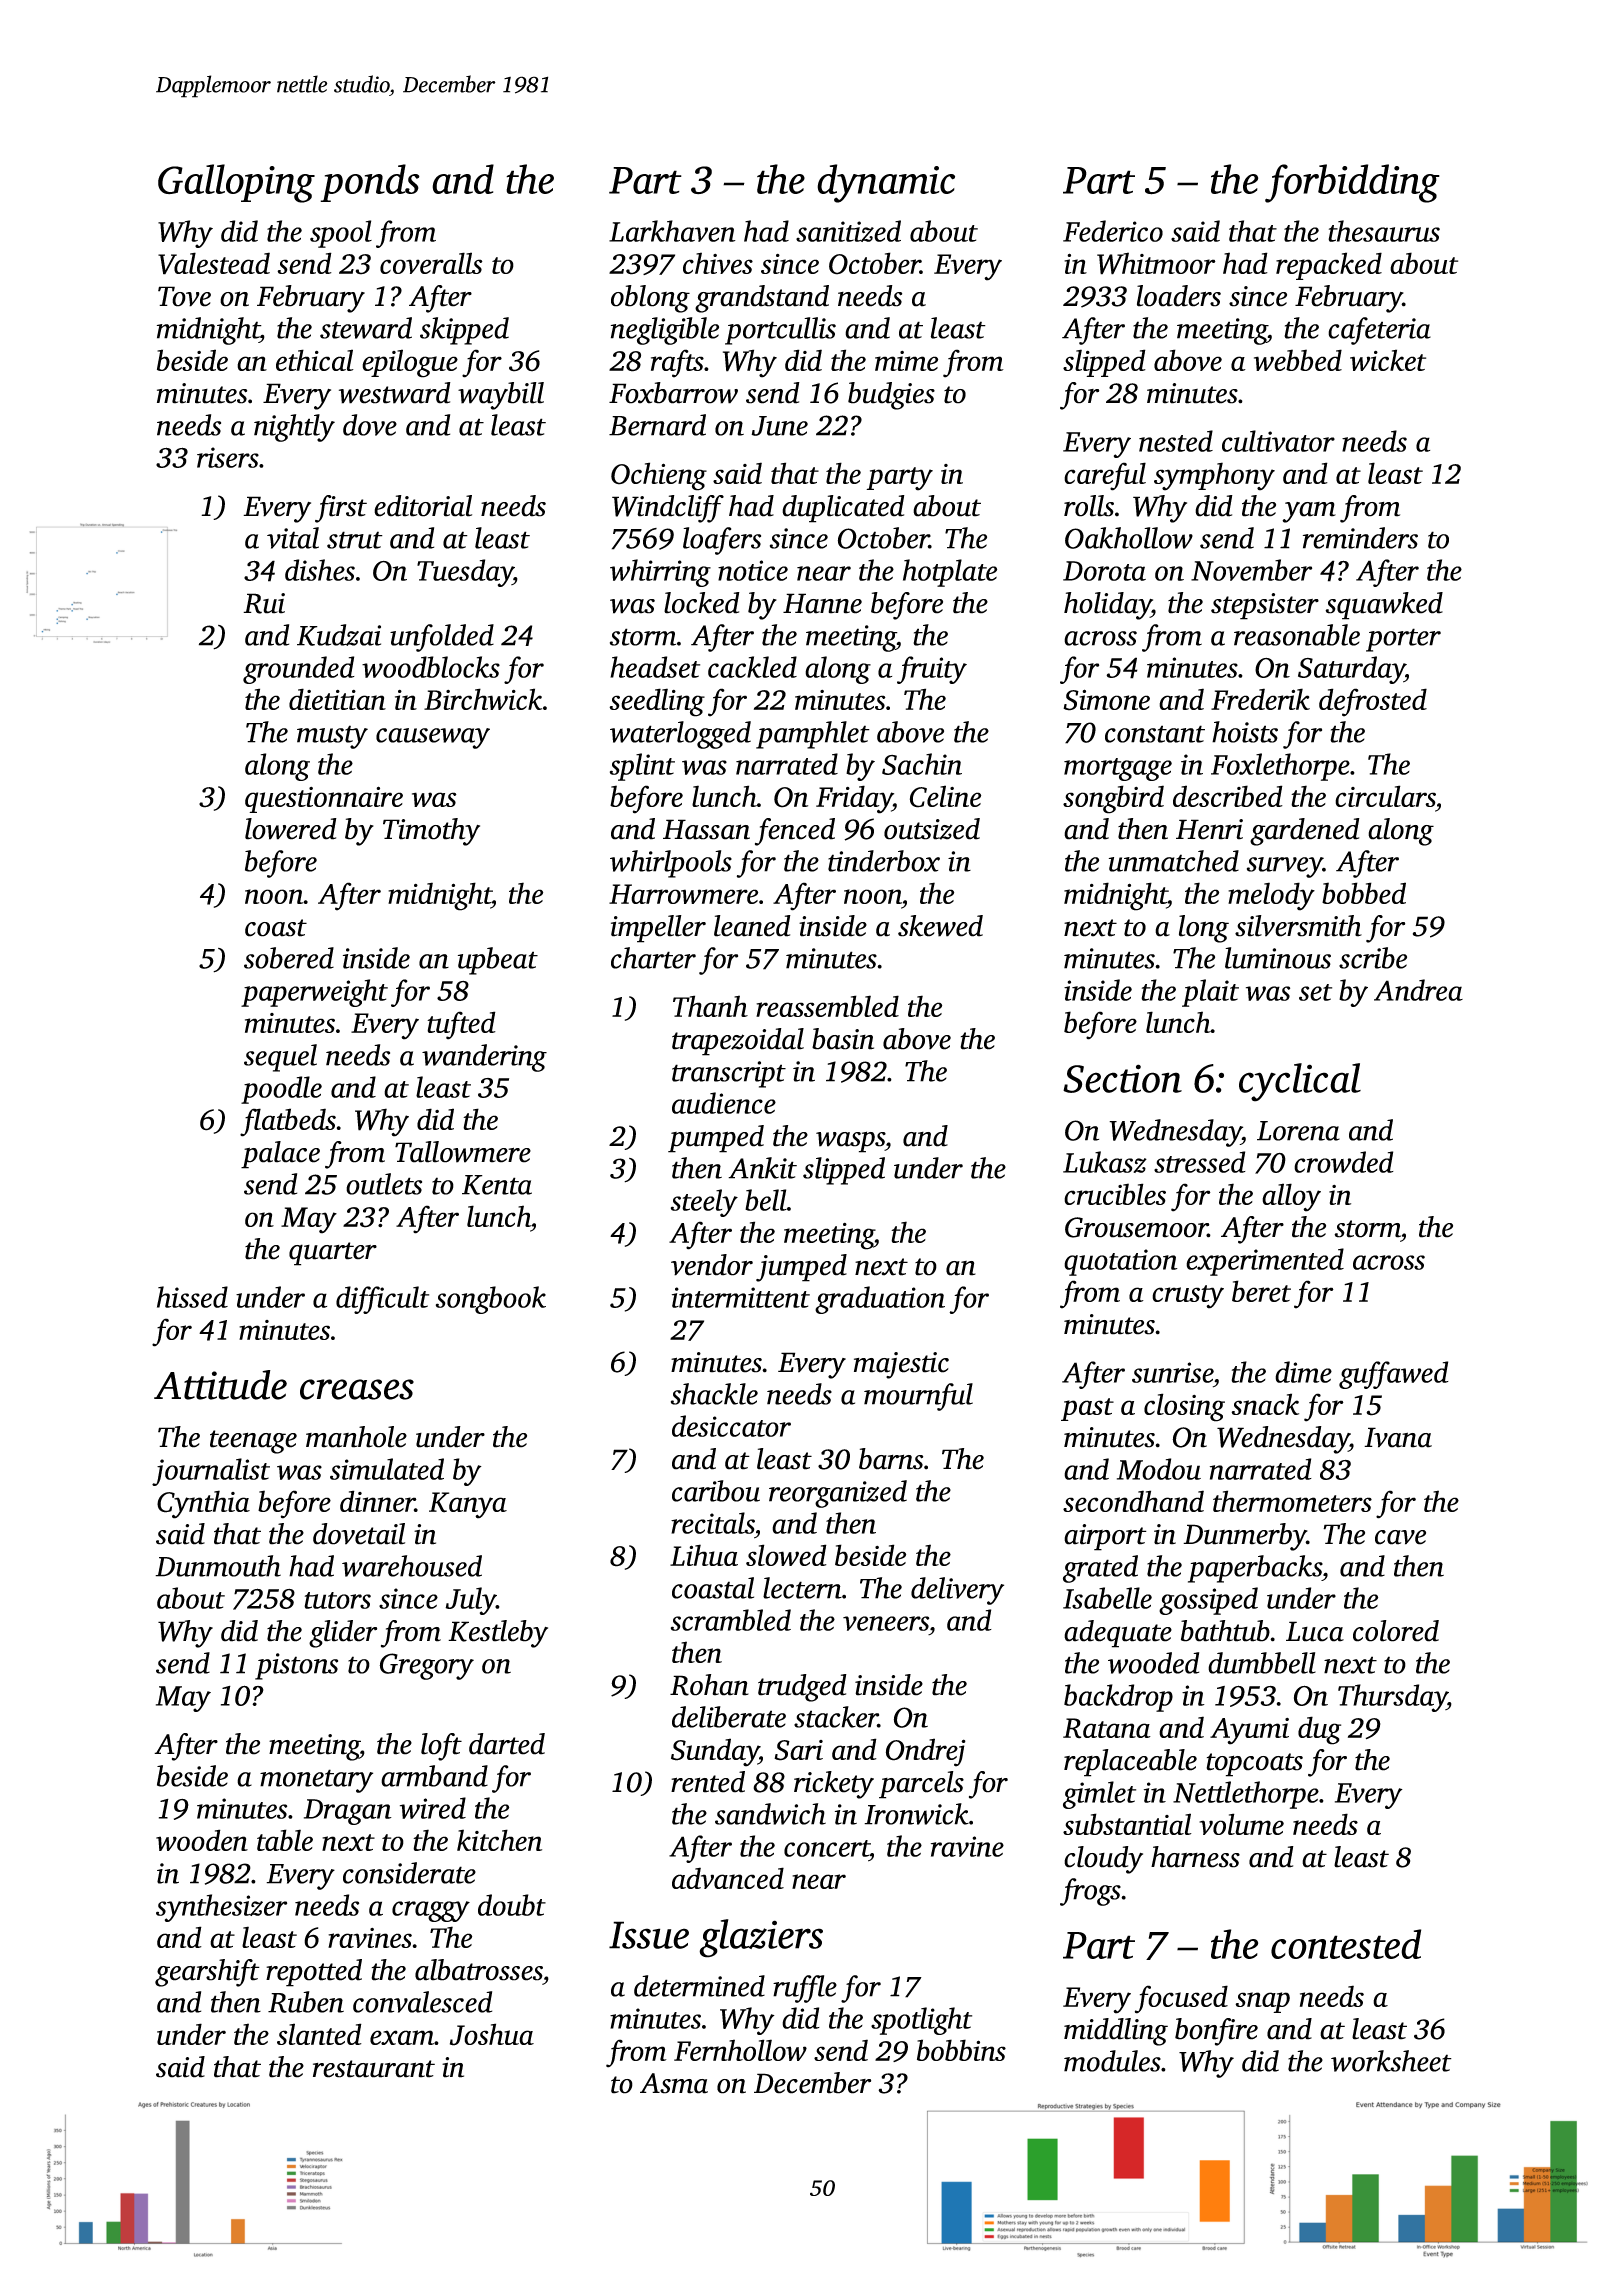 The height and width of the page is (2292, 1620). I want to click on frogs, so click(1090, 1892).
